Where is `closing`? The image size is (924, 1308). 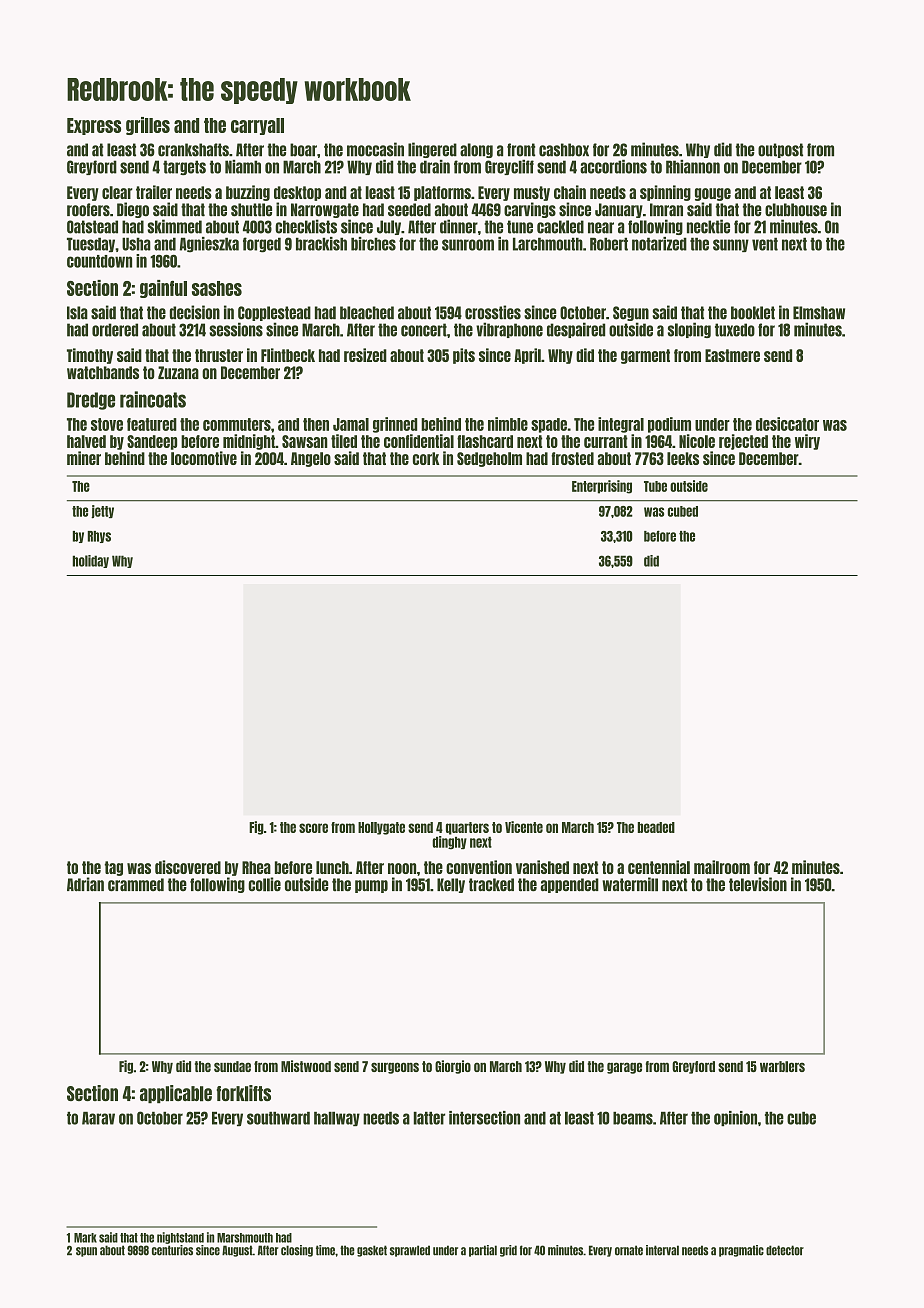 closing is located at coordinates (297, 1251).
